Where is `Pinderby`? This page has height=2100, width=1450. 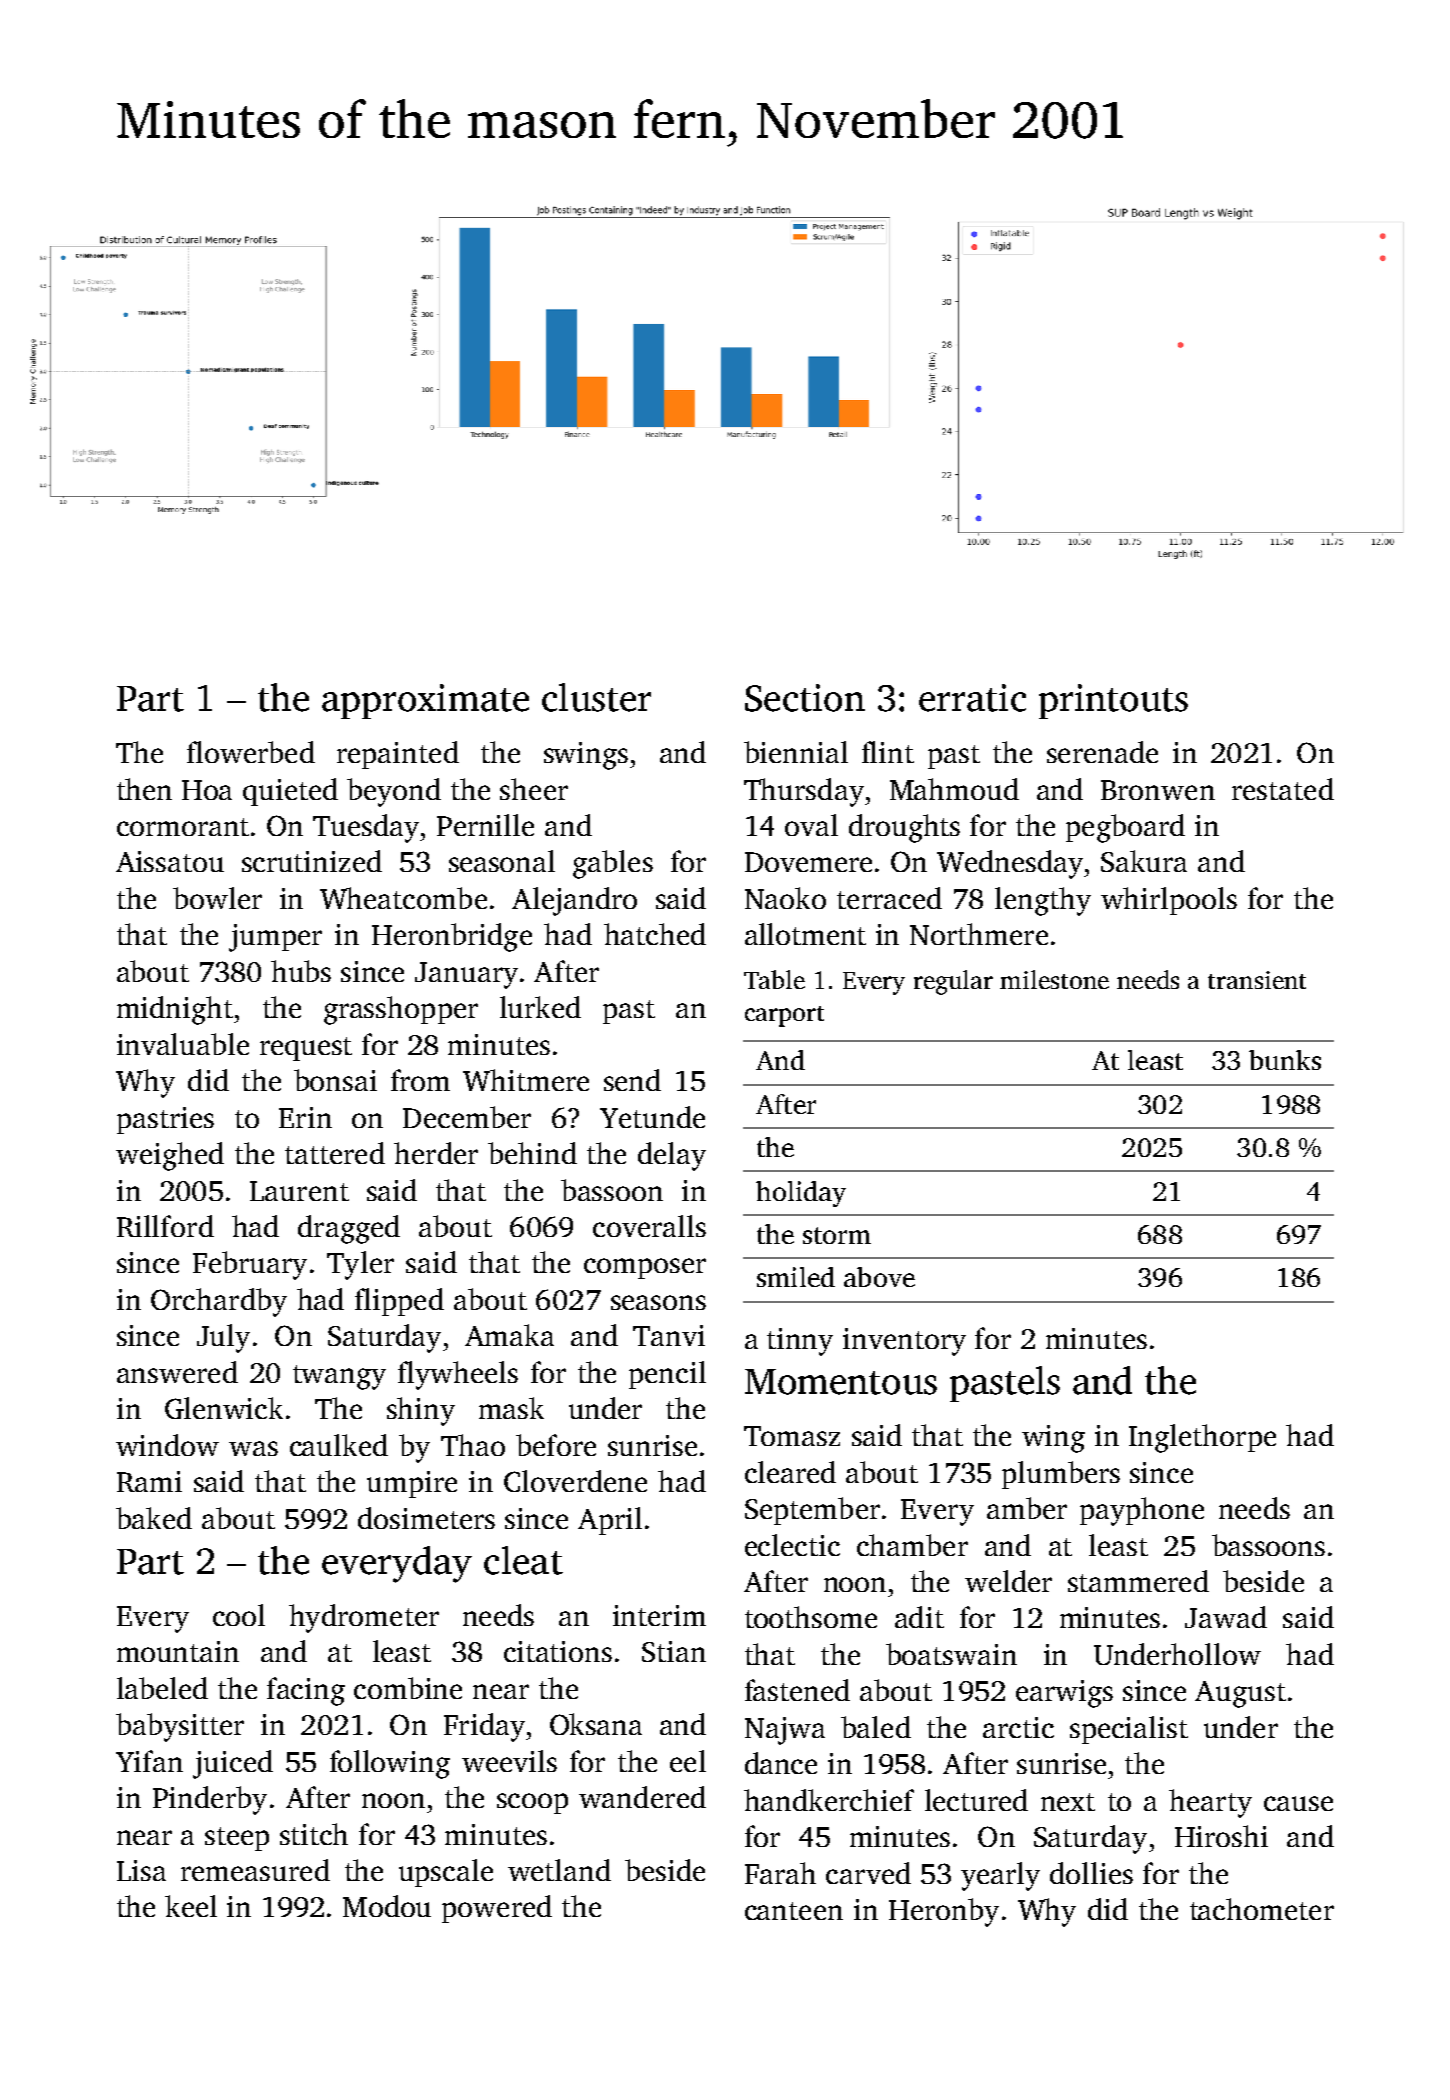
Pinderby is located at coordinates (210, 1800).
